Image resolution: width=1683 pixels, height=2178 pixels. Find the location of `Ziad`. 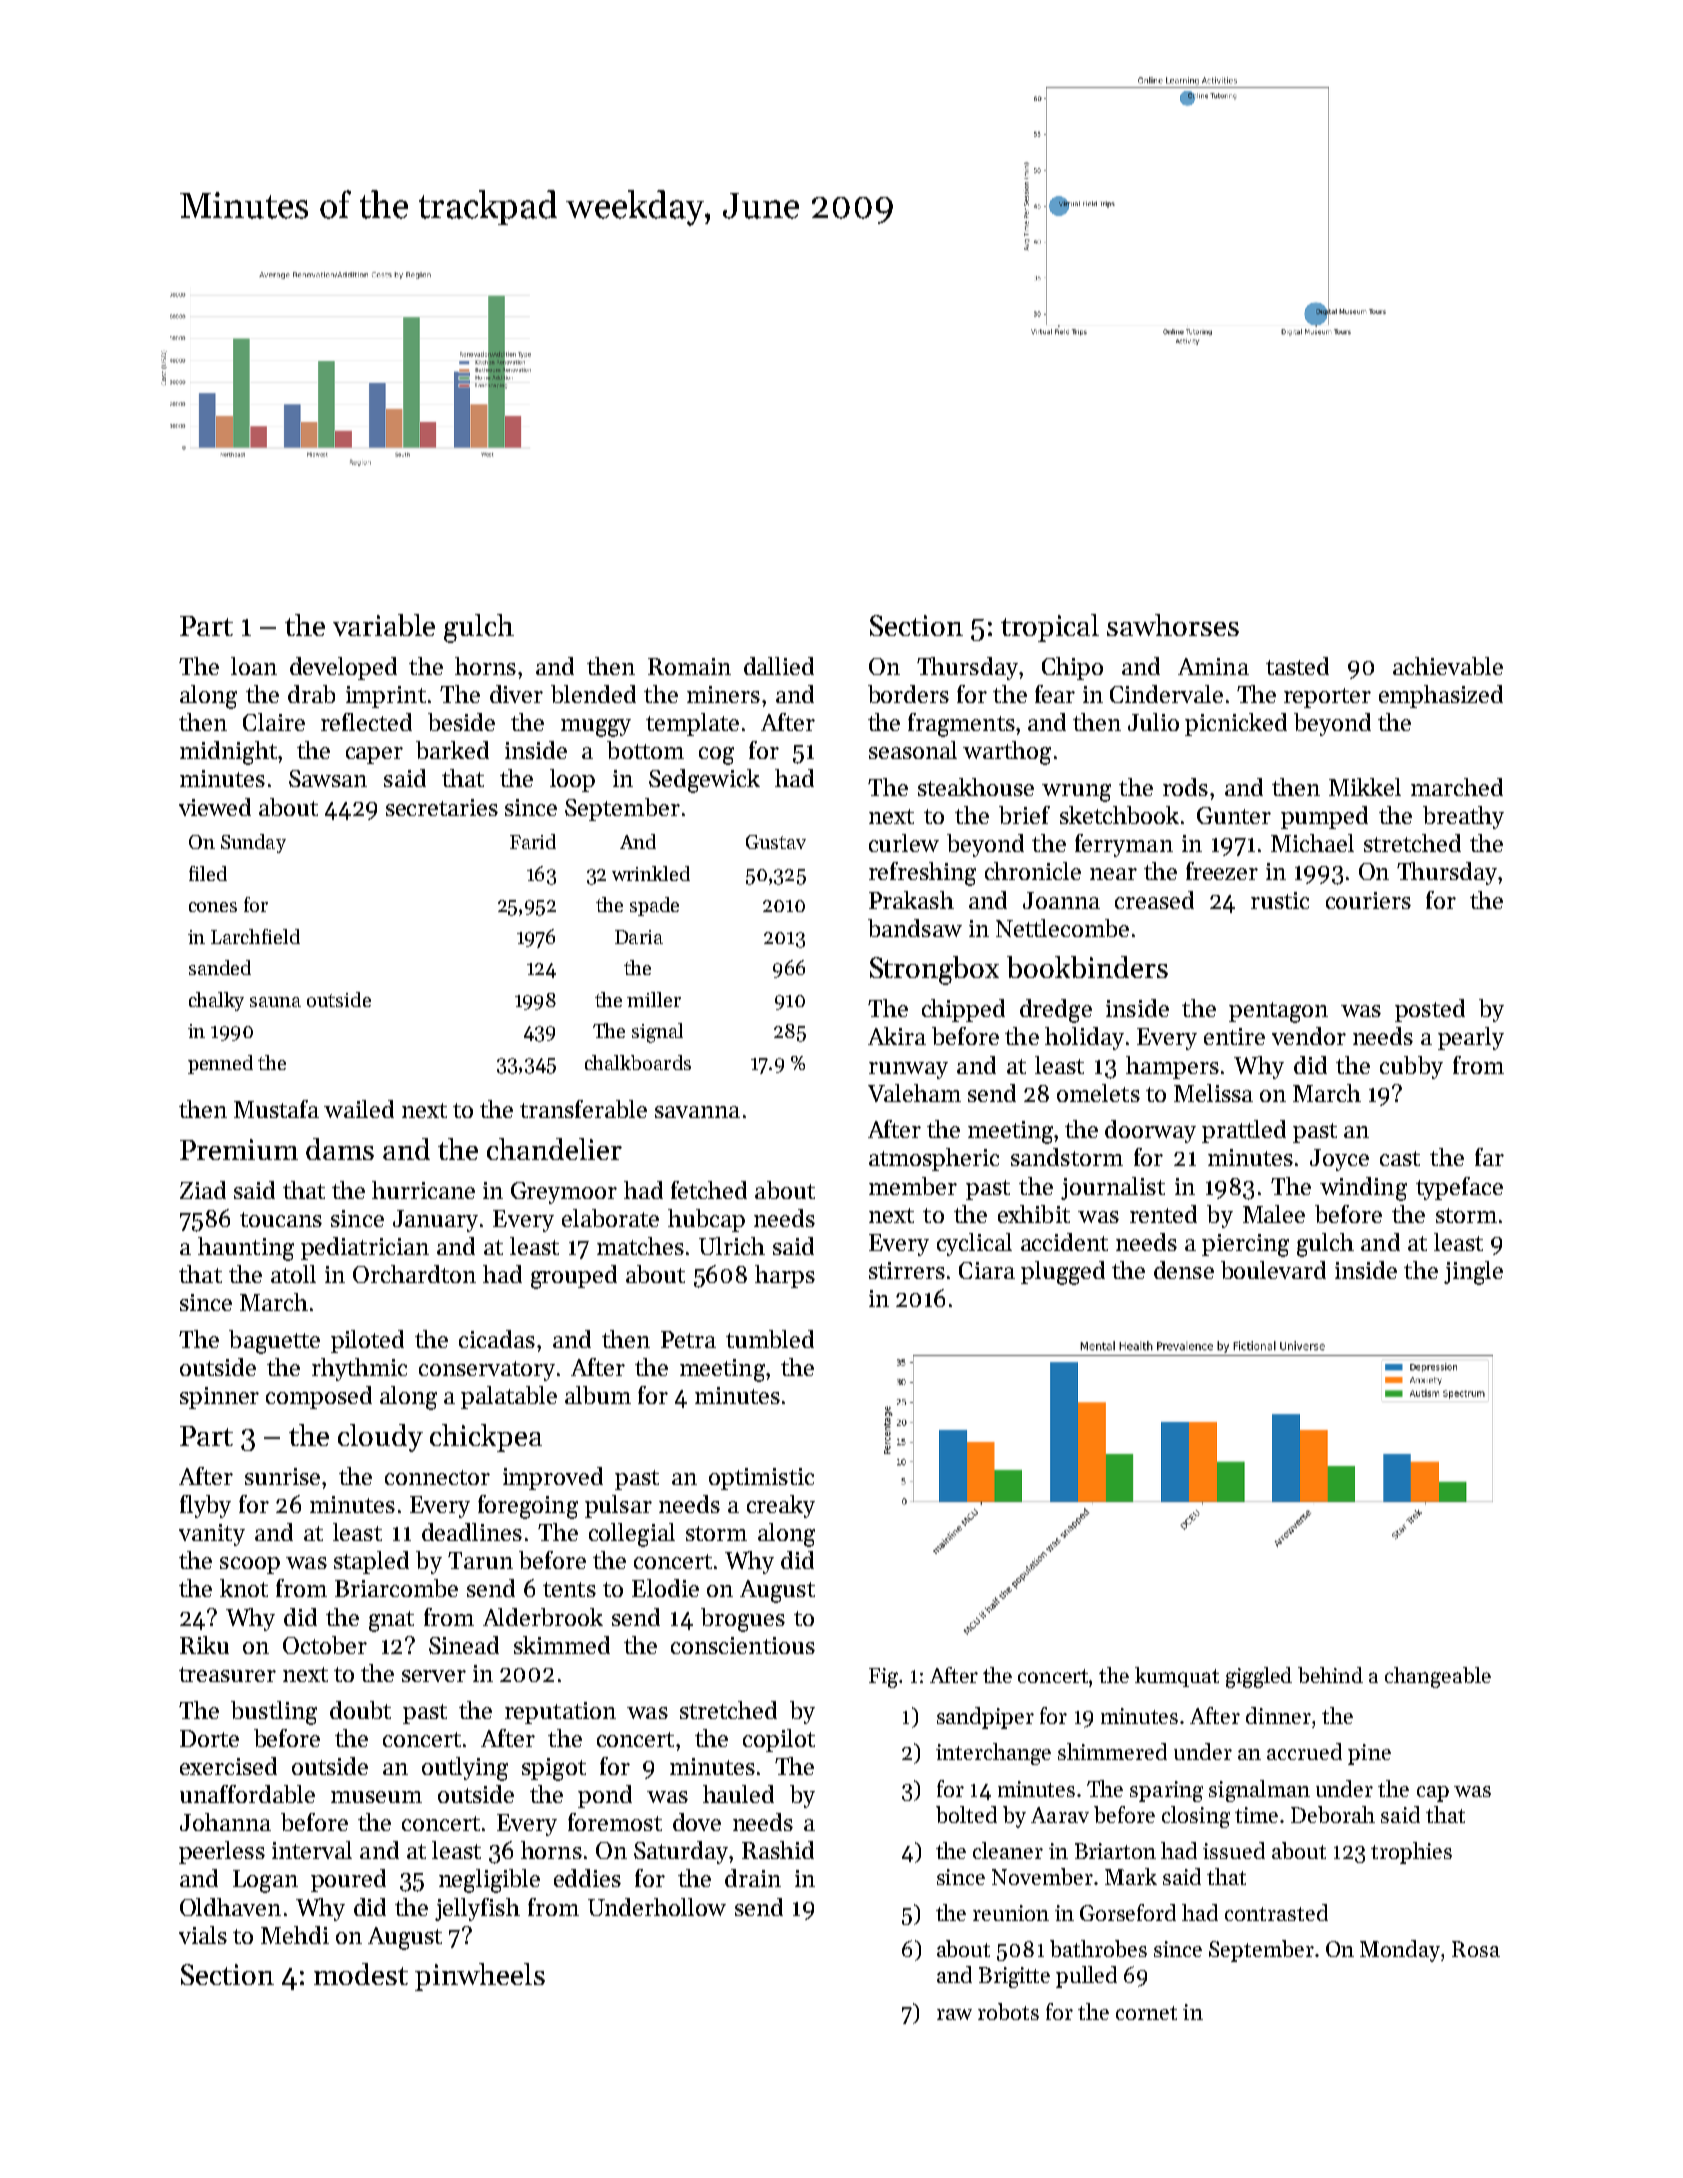

Ziad is located at coordinates (203, 1190).
